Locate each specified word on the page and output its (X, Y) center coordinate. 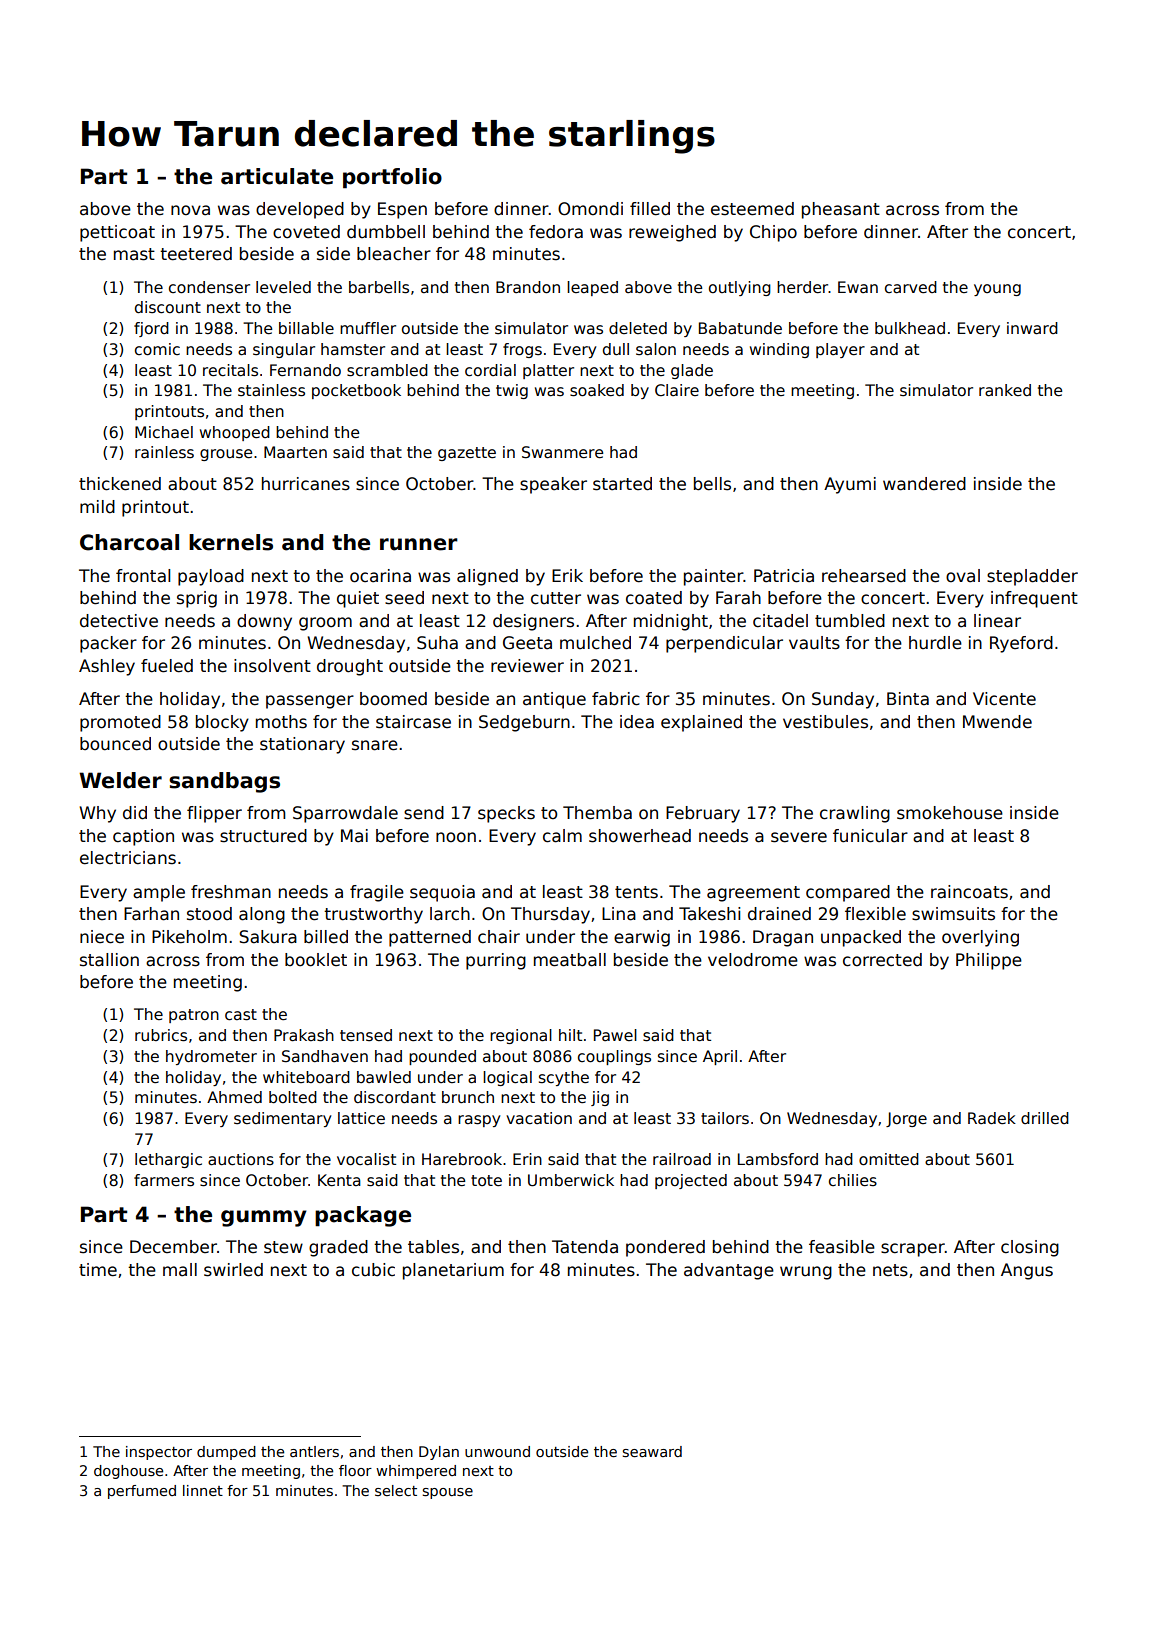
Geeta (527, 643)
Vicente (1004, 699)
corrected (882, 960)
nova (190, 210)
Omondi (590, 209)
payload (211, 577)
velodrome (753, 960)
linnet (203, 1490)
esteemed (752, 209)
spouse (448, 1493)
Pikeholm (189, 937)
